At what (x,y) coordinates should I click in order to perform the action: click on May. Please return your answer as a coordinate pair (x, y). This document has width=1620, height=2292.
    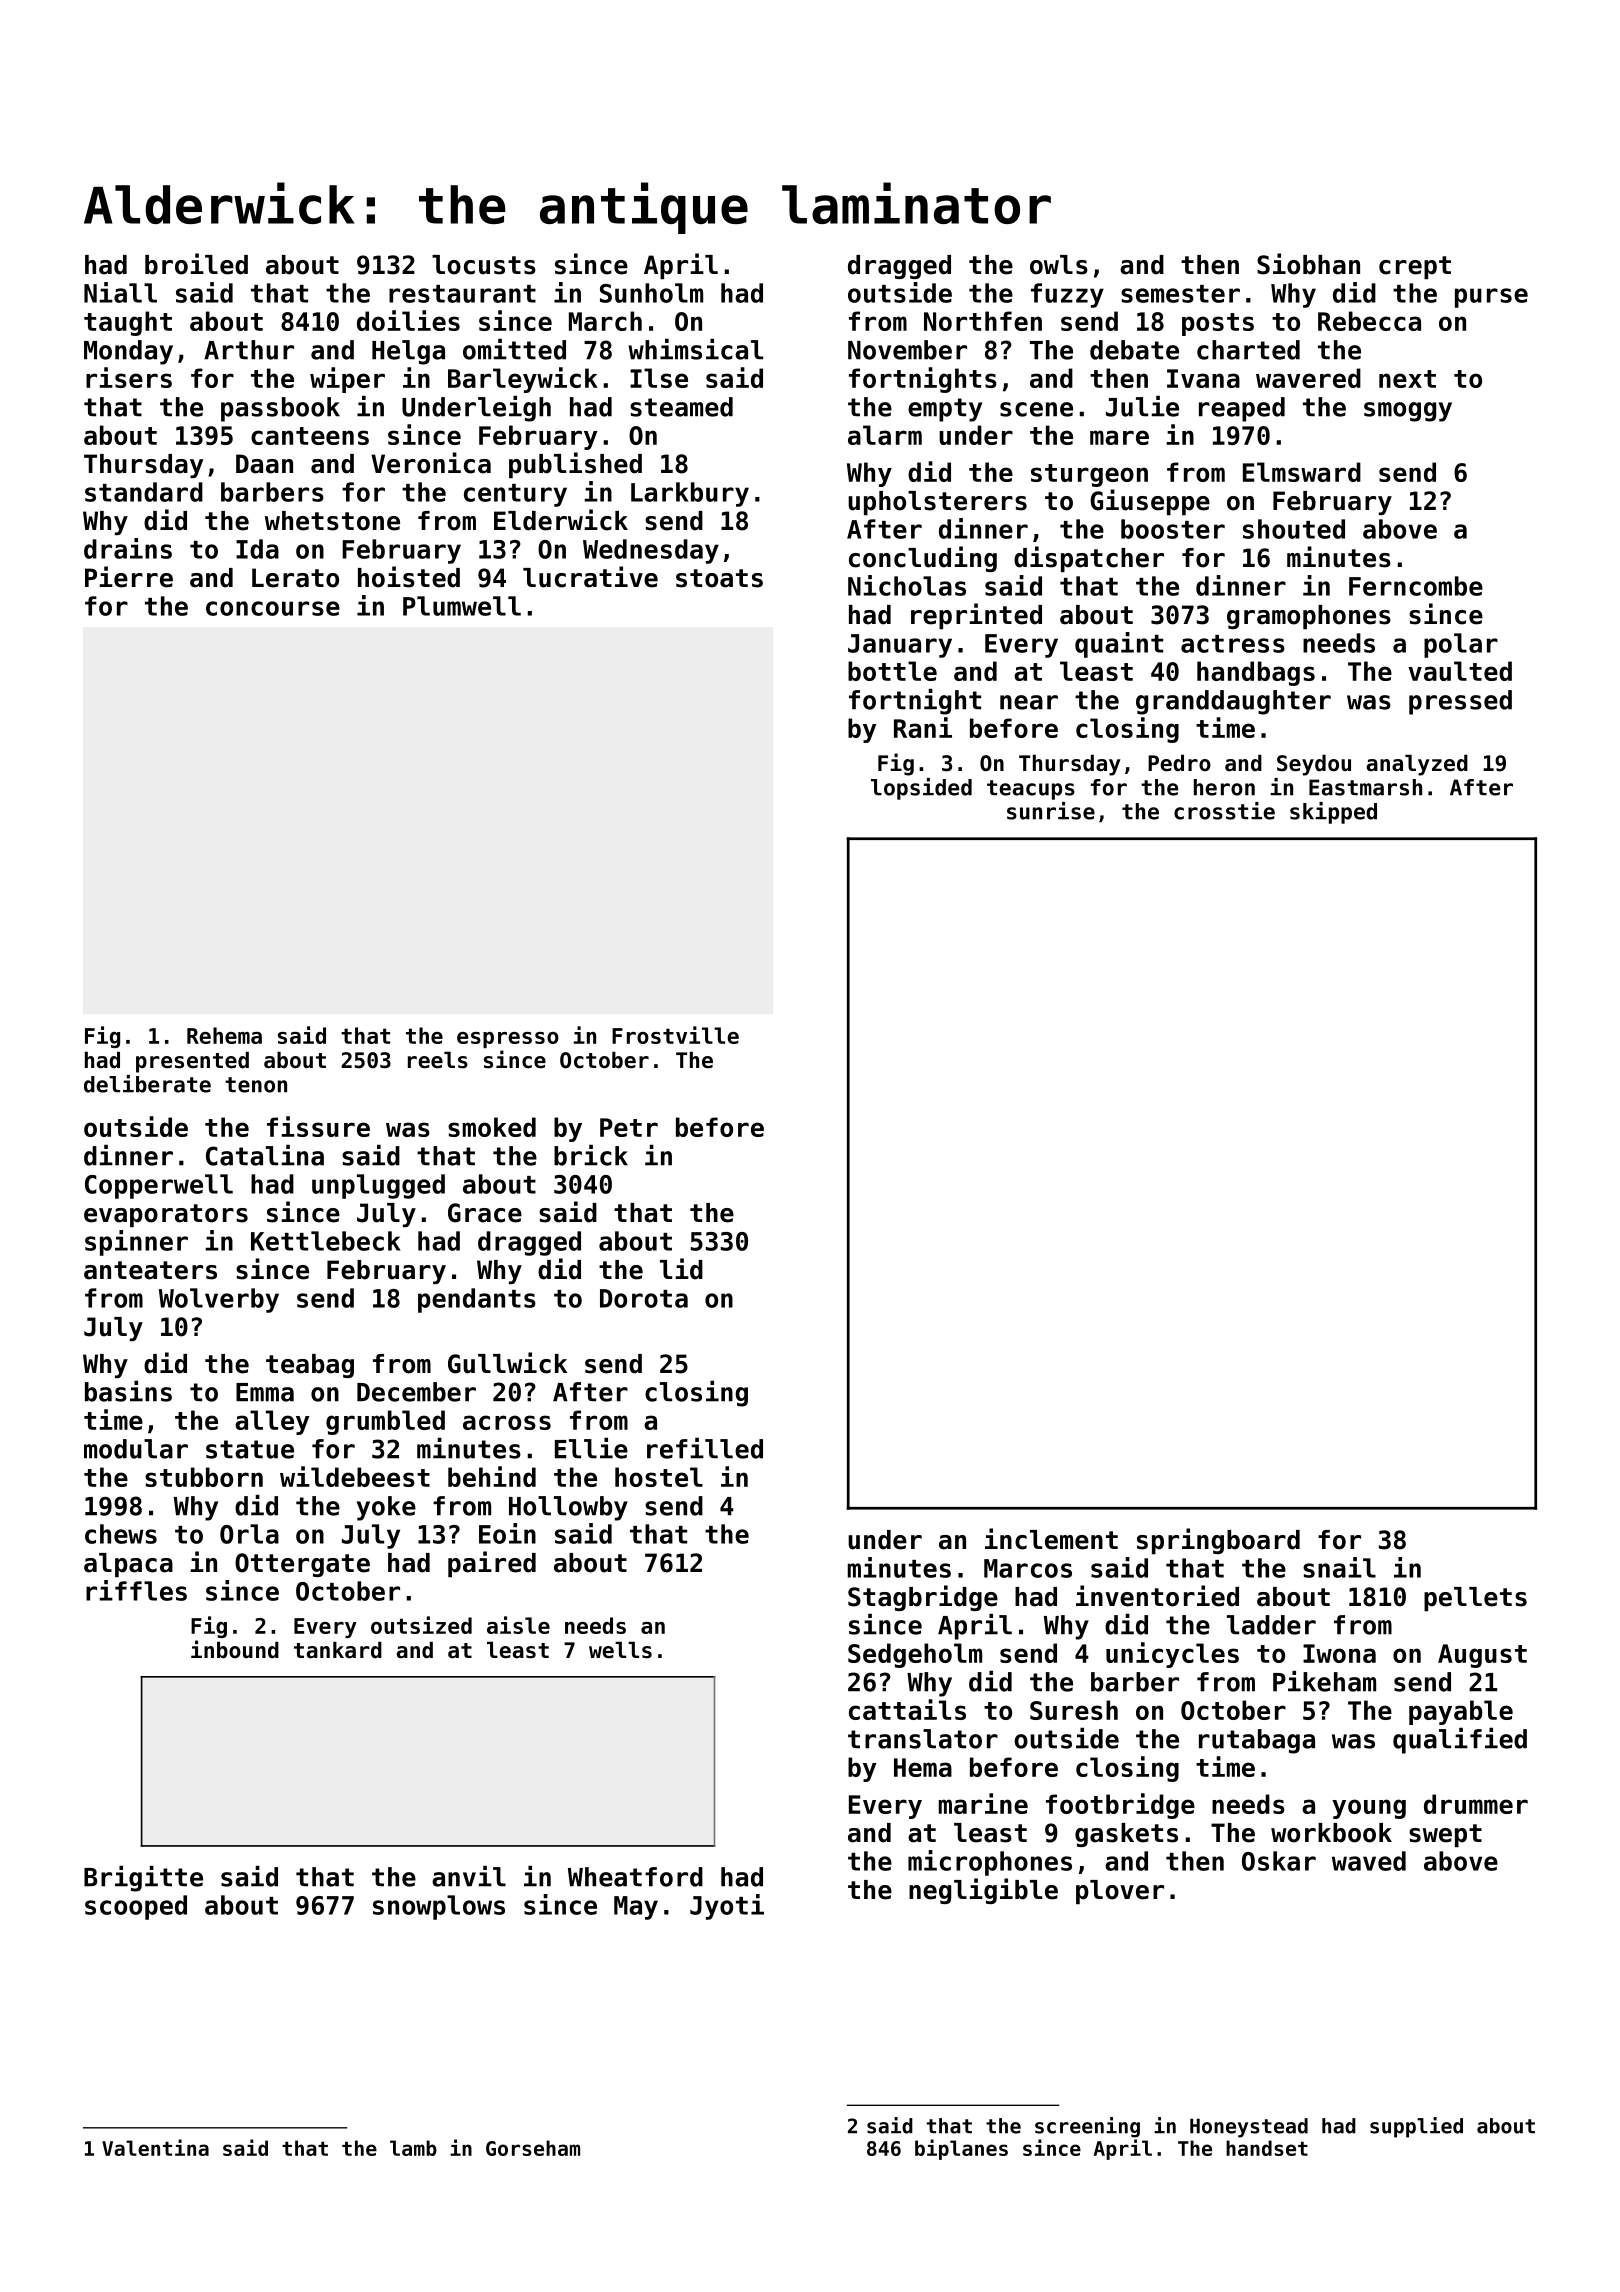
    Looking at the image, I should click on (636, 1908).
